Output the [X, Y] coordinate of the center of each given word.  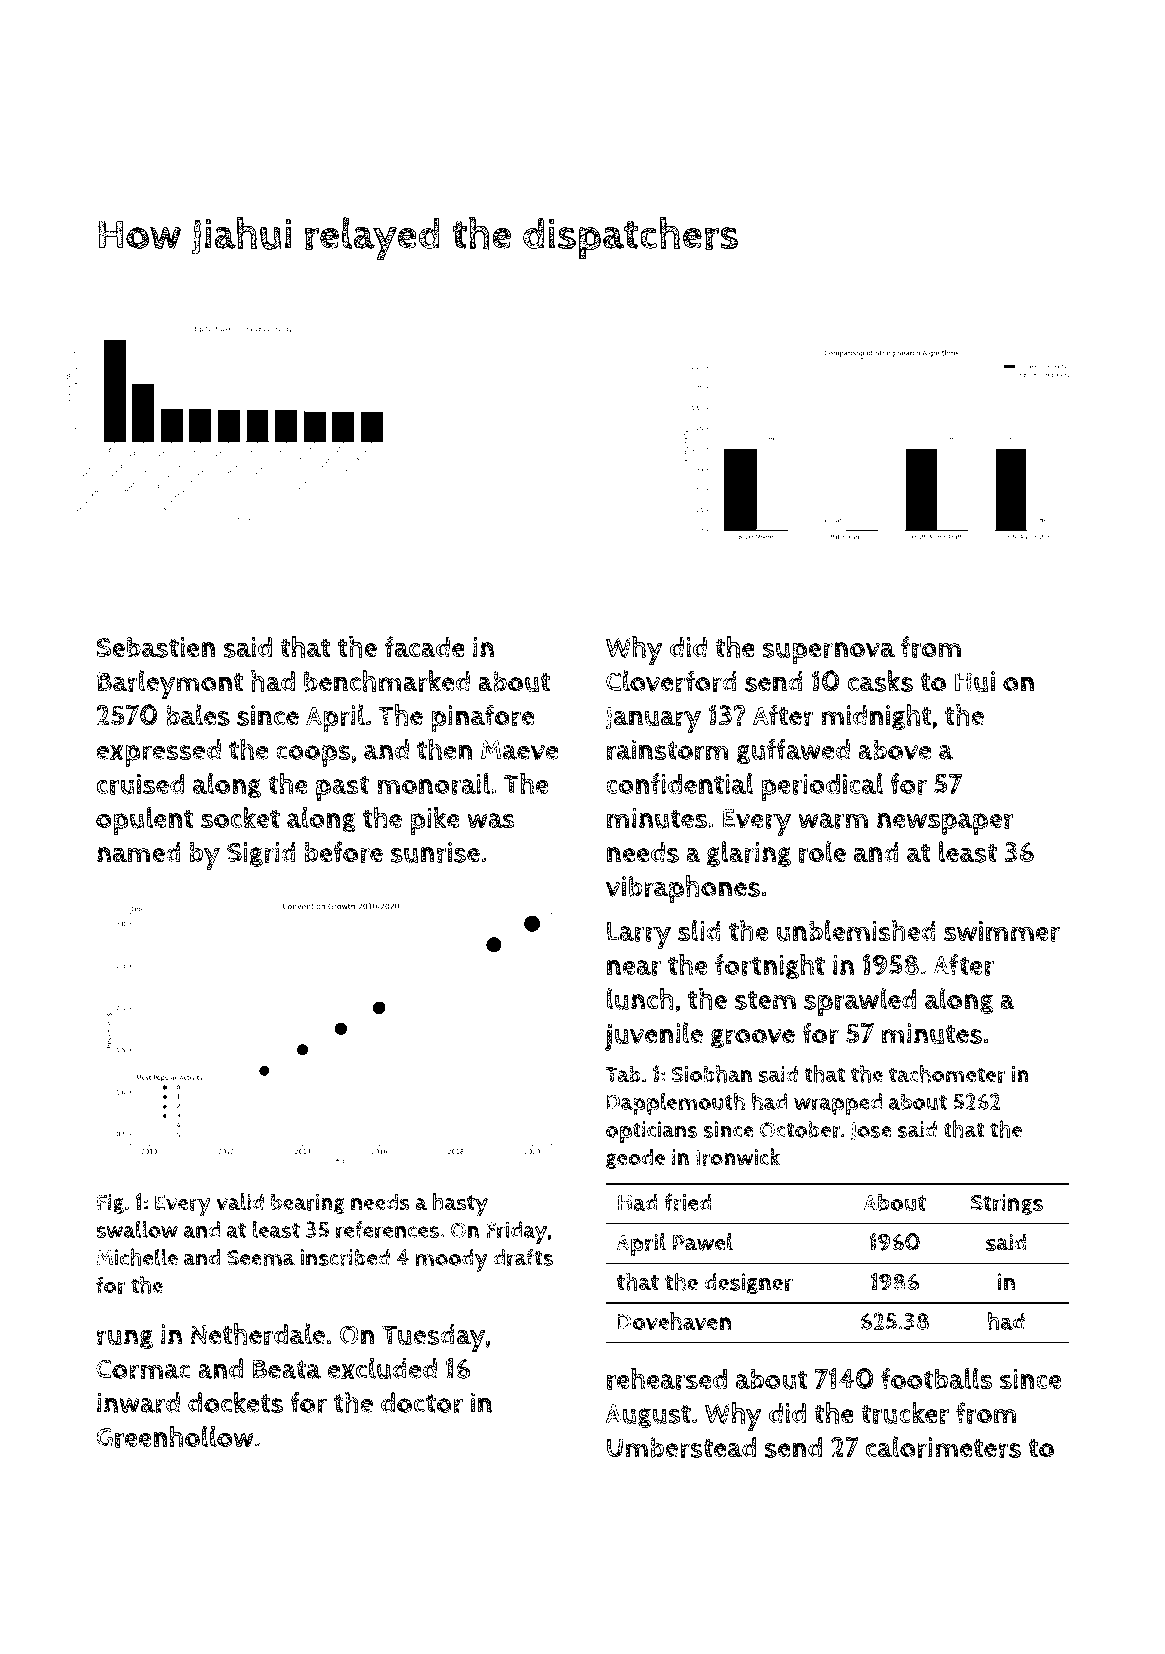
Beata [286, 1369]
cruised [140, 784]
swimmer [1002, 931]
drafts [523, 1257]
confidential [680, 783]
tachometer [947, 1074]
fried [688, 1202]
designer [748, 1283]
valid [240, 1201]
